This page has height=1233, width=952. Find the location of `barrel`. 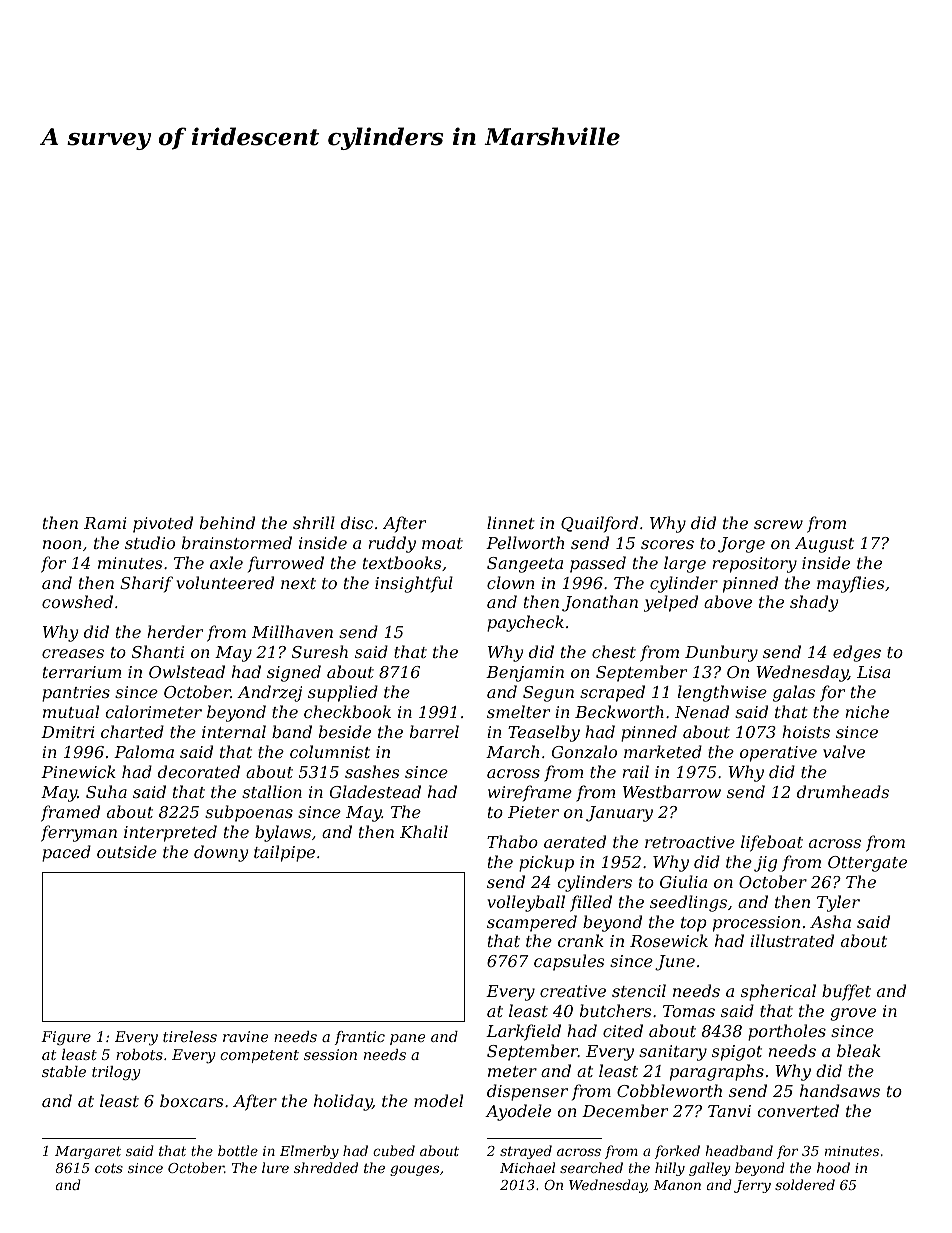

barrel is located at coordinates (434, 731).
